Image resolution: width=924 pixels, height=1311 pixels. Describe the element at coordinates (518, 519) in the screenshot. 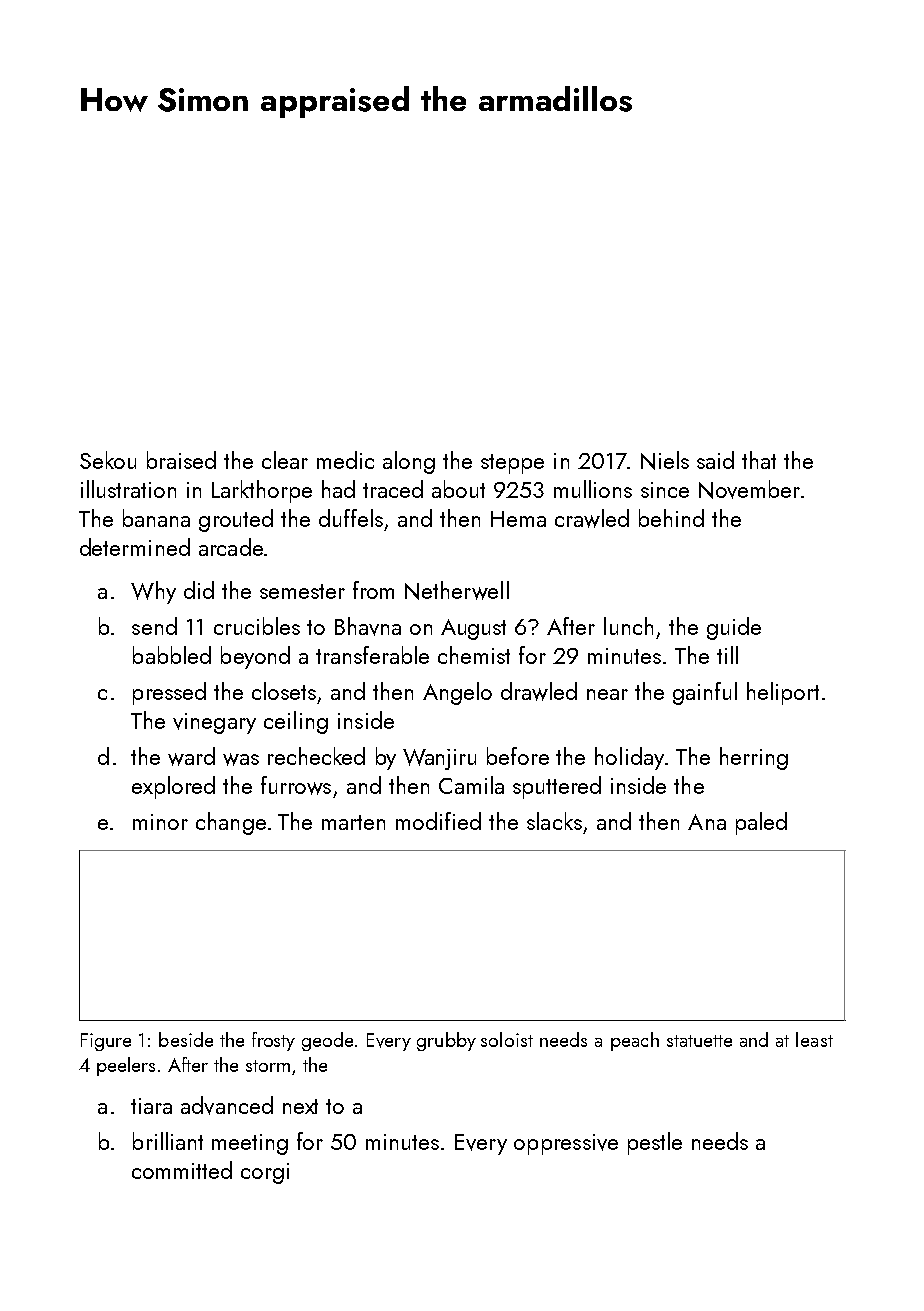

I see `Hema` at that location.
